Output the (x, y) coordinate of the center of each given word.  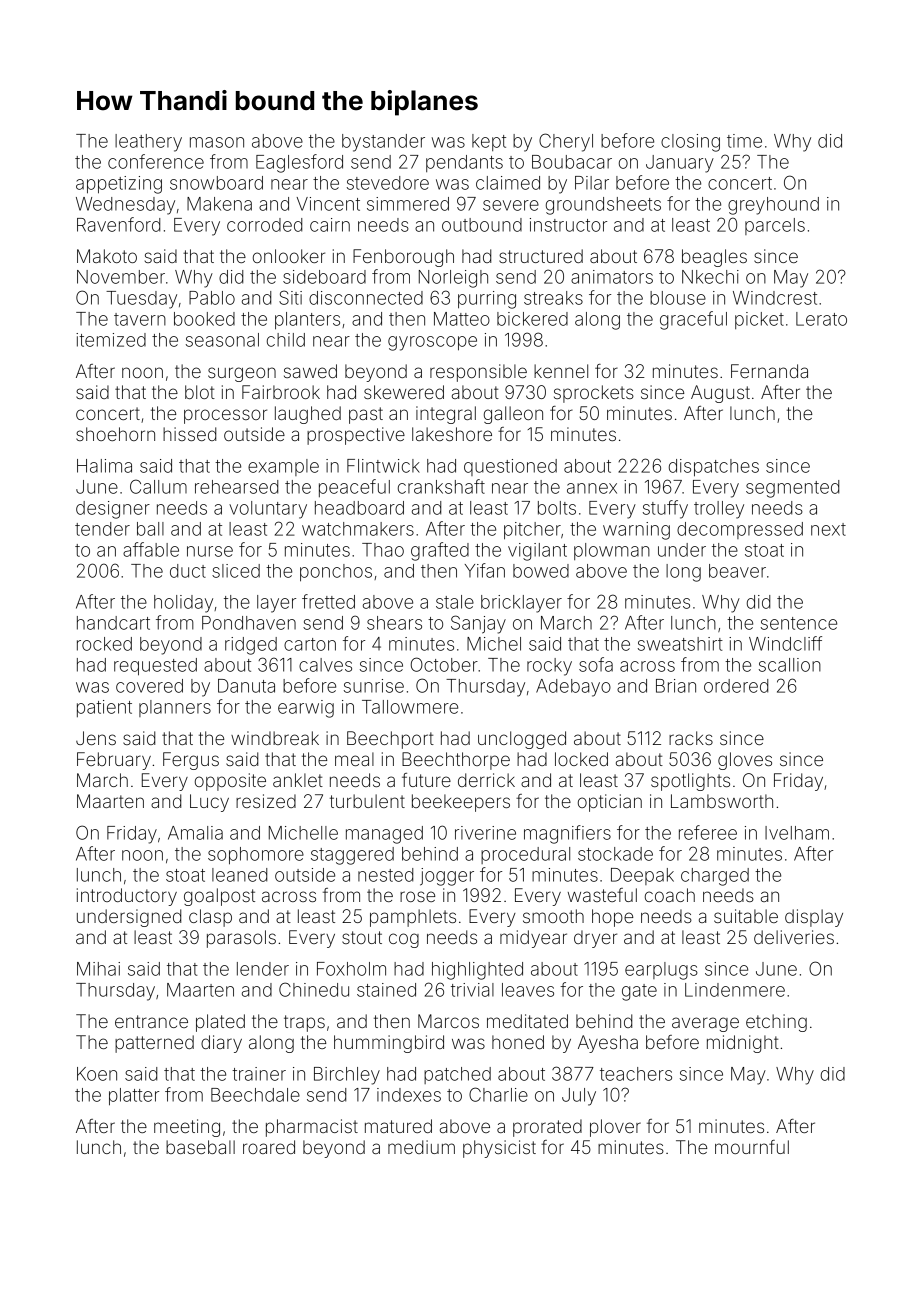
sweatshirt (680, 644)
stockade (615, 854)
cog (404, 940)
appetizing (119, 185)
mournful (752, 1147)
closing (690, 143)
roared (269, 1147)
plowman (612, 551)
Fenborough (403, 258)
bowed (541, 571)
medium (421, 1147)
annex (592, 488)
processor (225, 416)
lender (263, 969)
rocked (104, 644)
